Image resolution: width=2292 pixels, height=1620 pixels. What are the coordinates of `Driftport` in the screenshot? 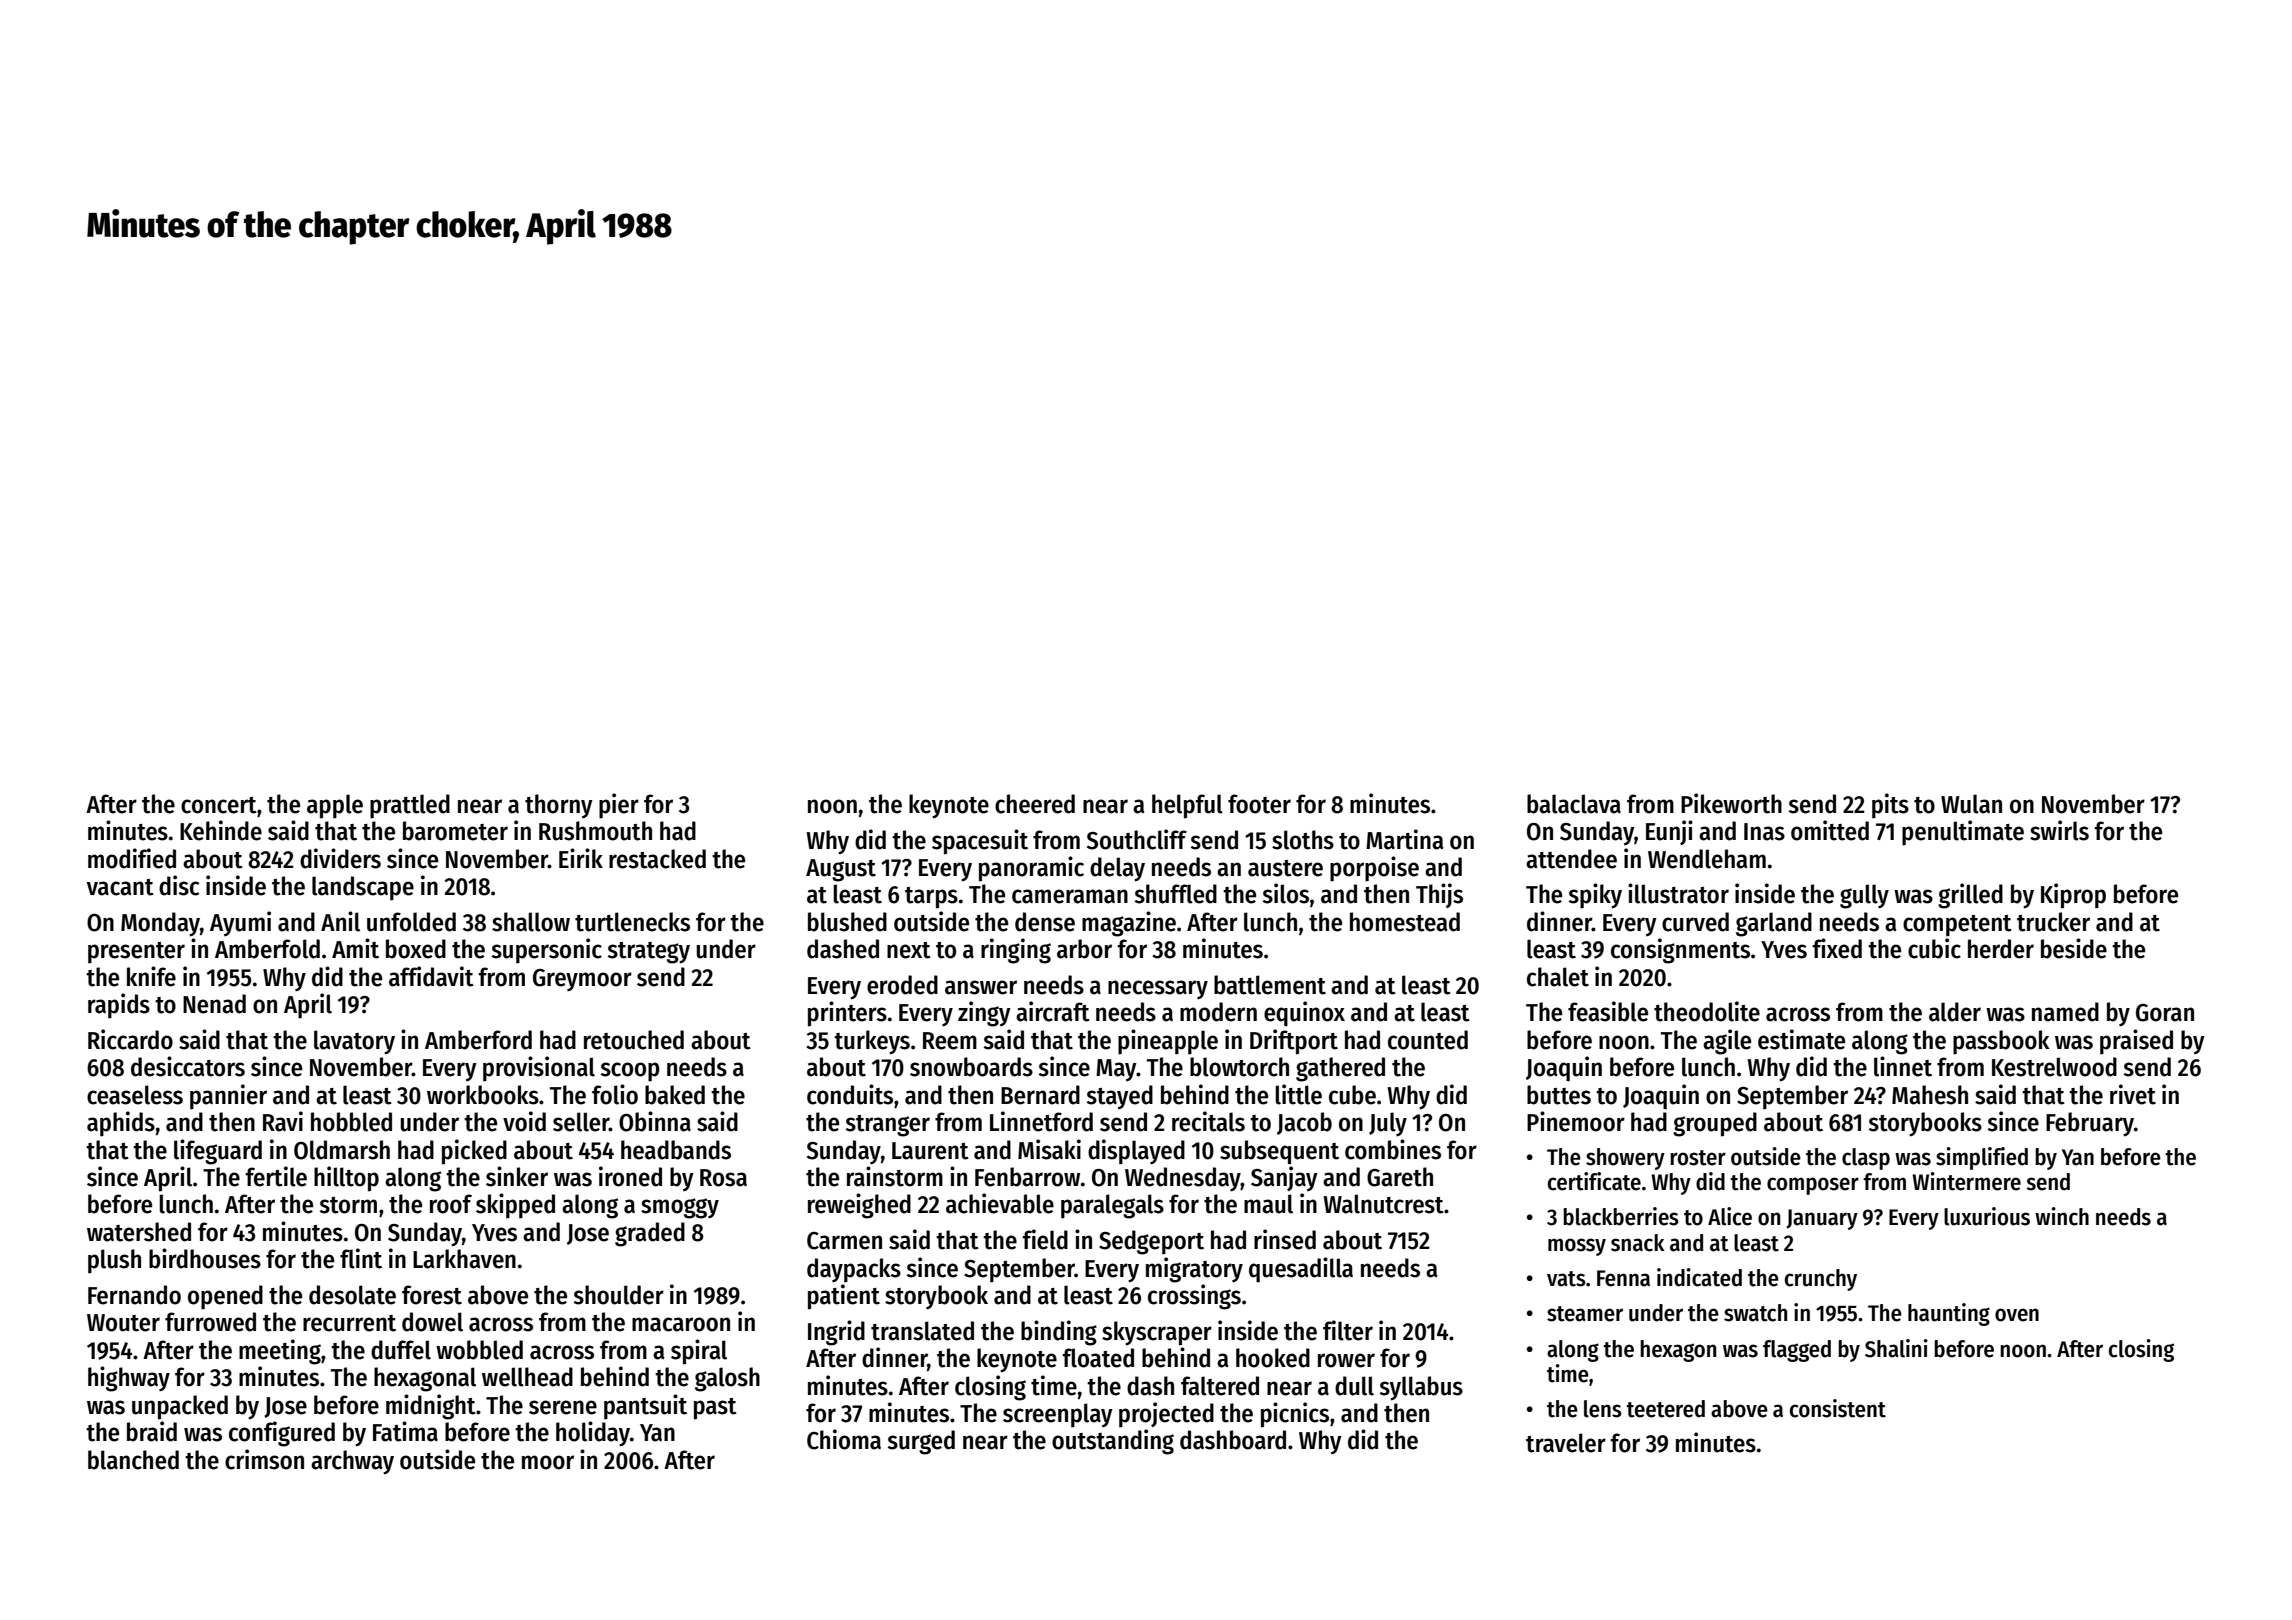 It's located at (1294, 1042).
